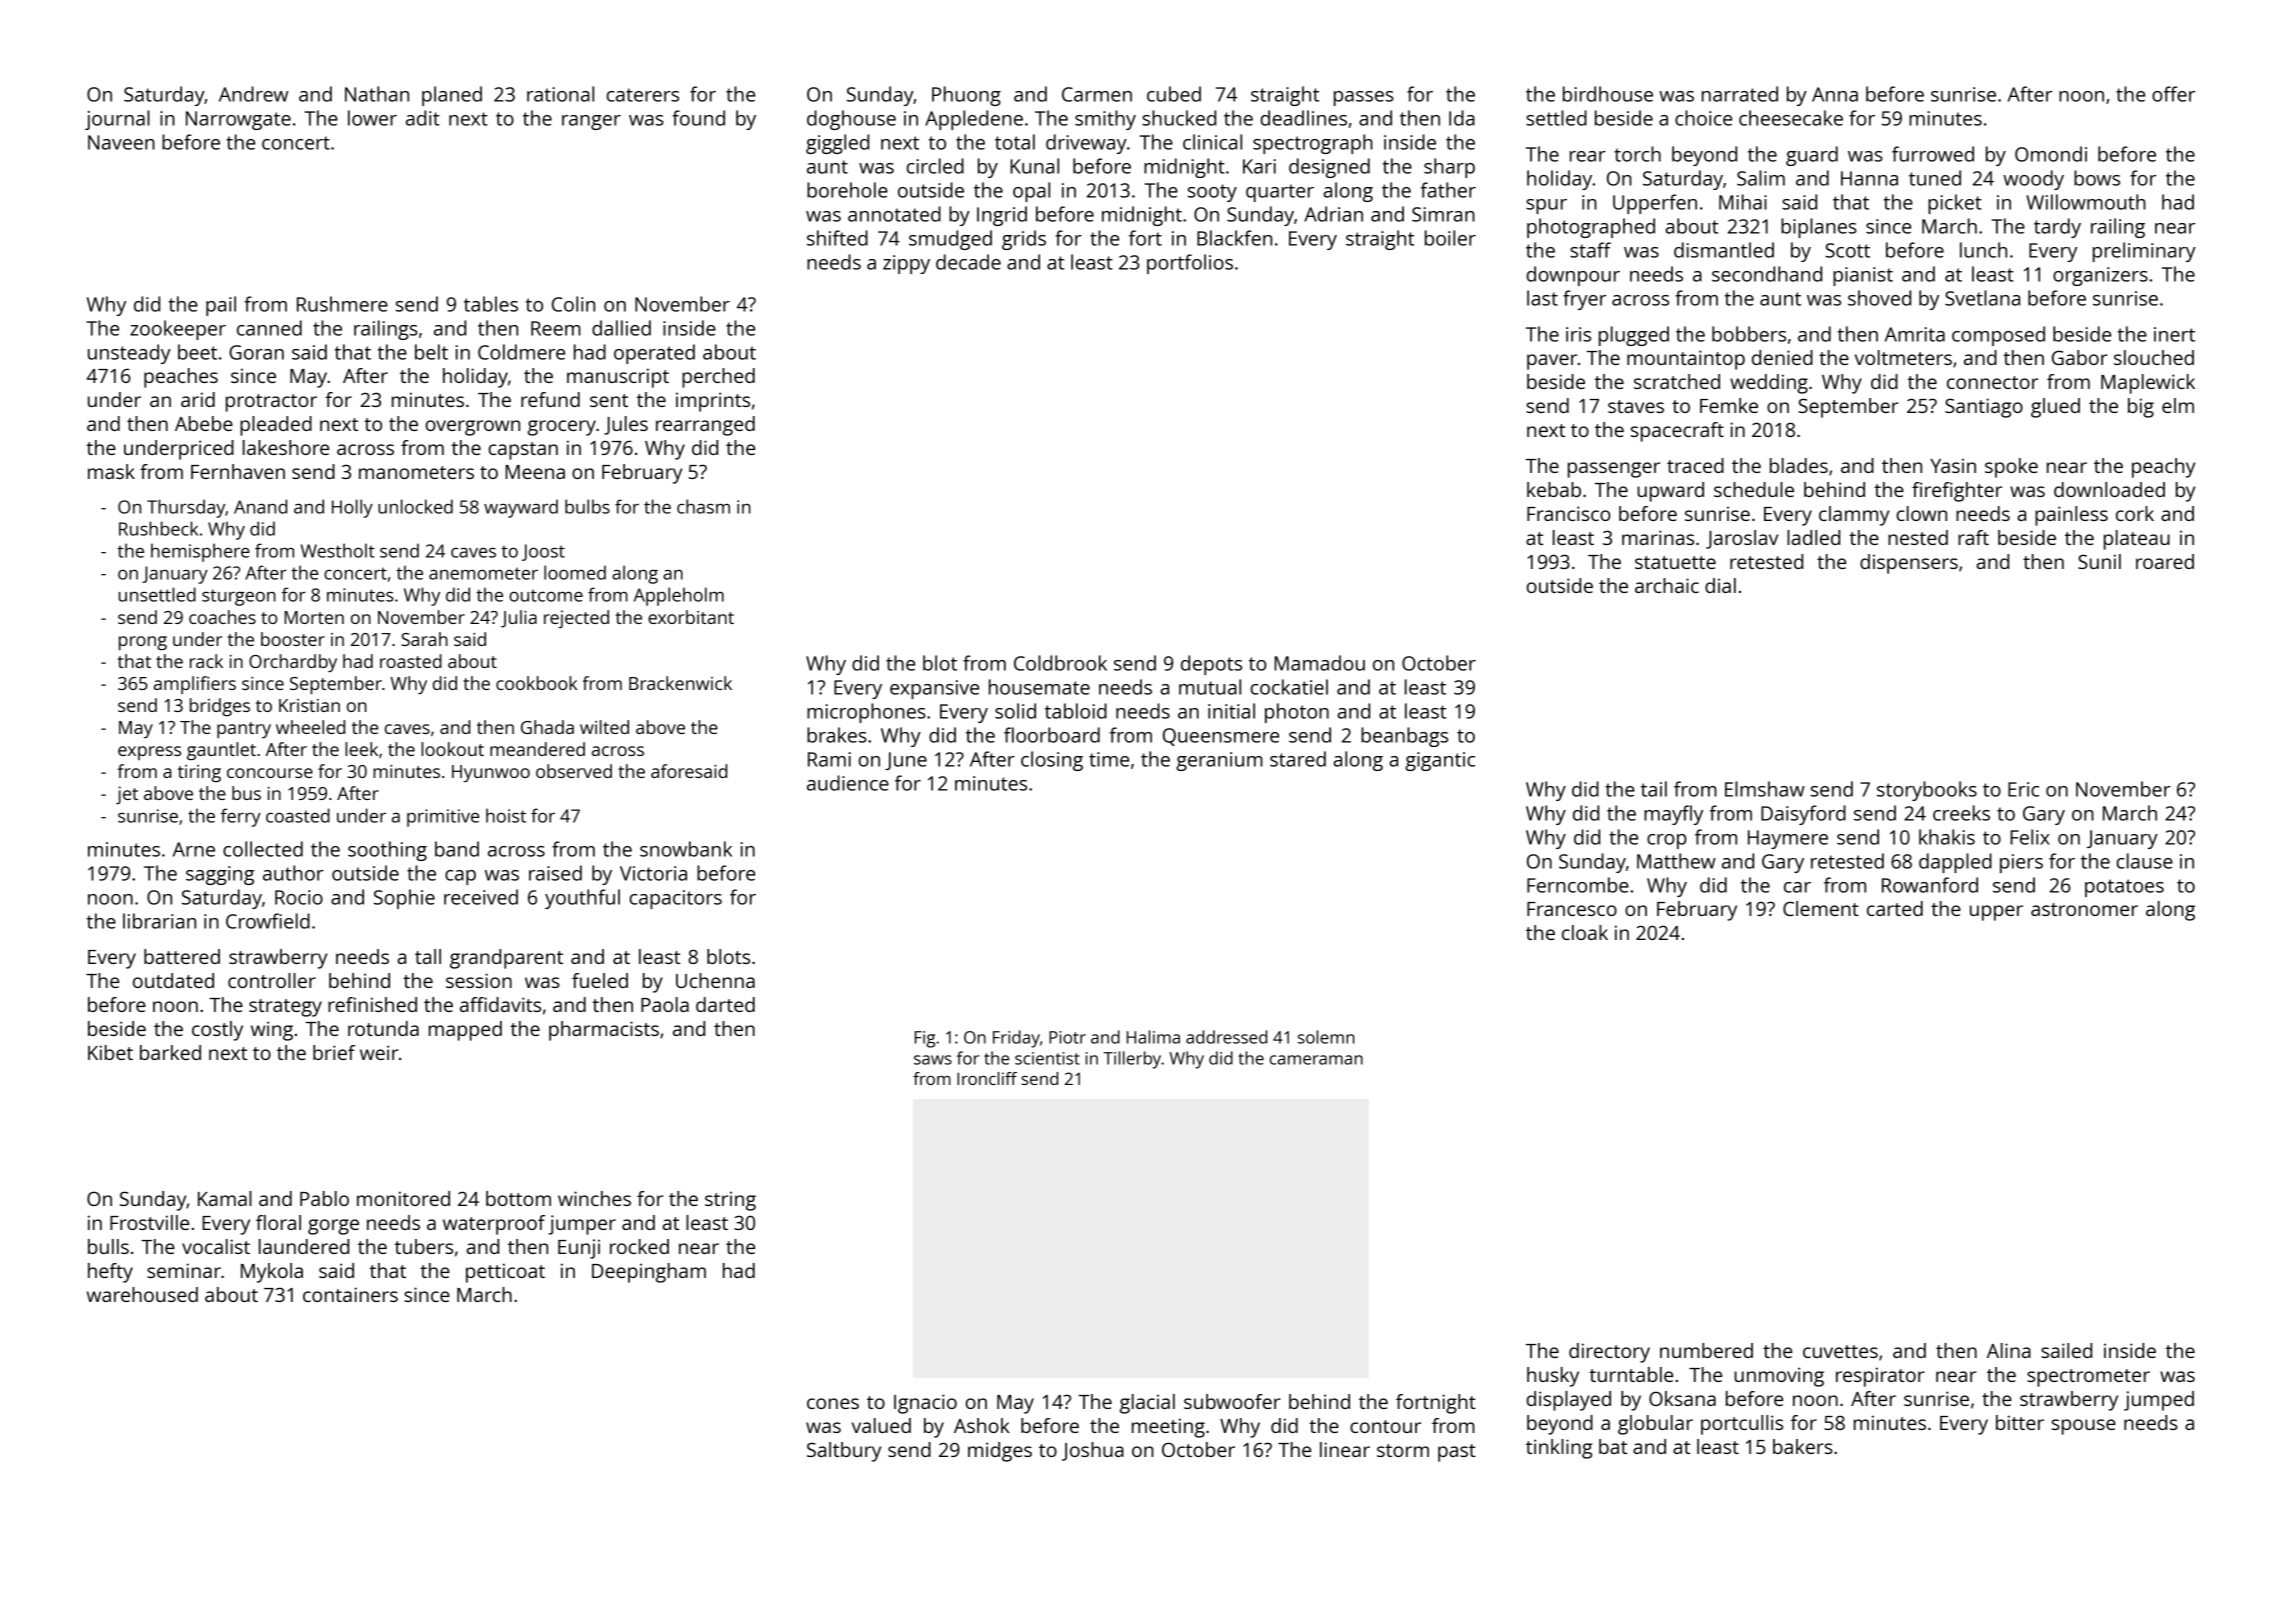  I want to click on numbered, so click(1706, 1350).
